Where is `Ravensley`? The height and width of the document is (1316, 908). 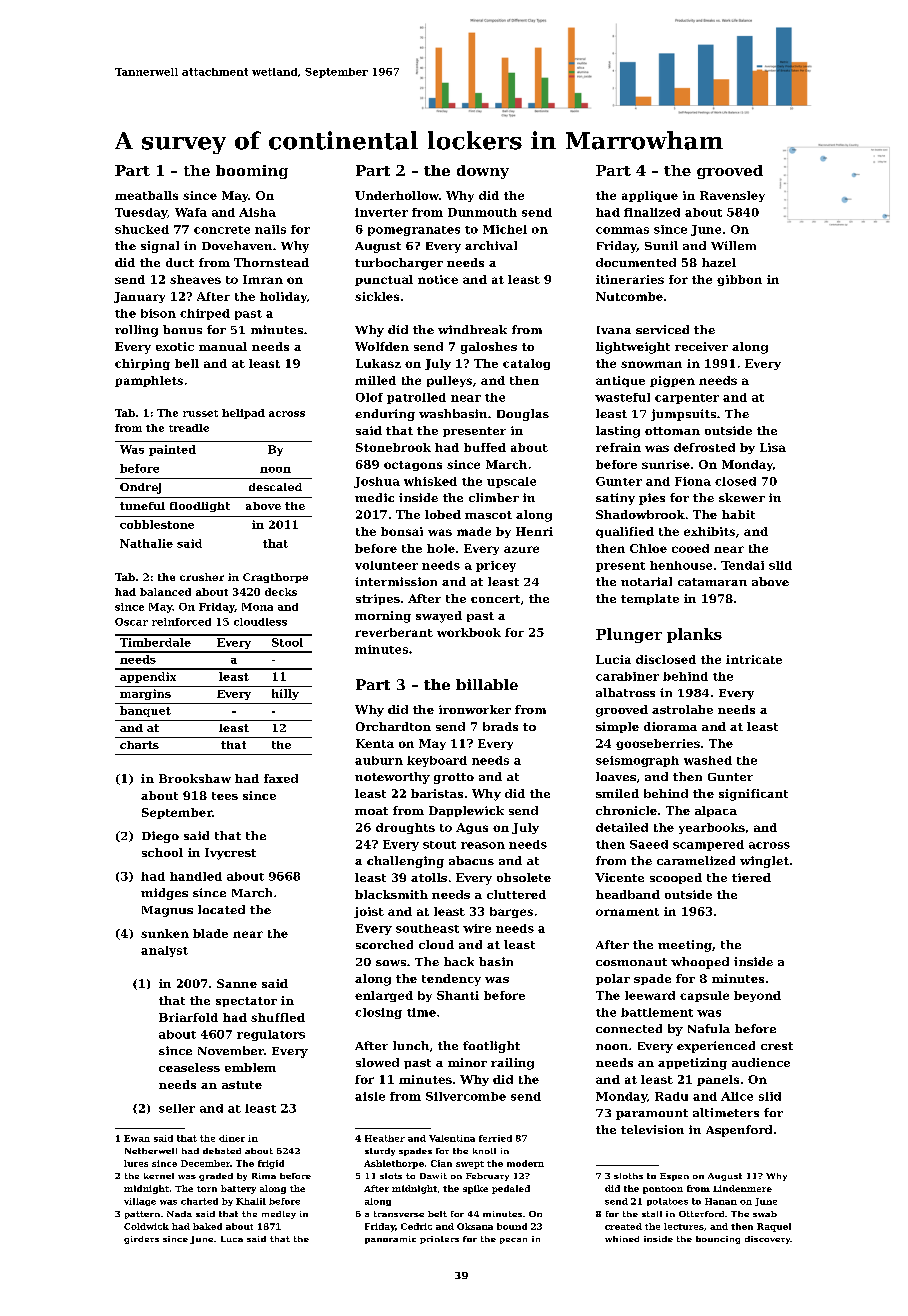
Ravensley is located at coordinates (732, 196).
